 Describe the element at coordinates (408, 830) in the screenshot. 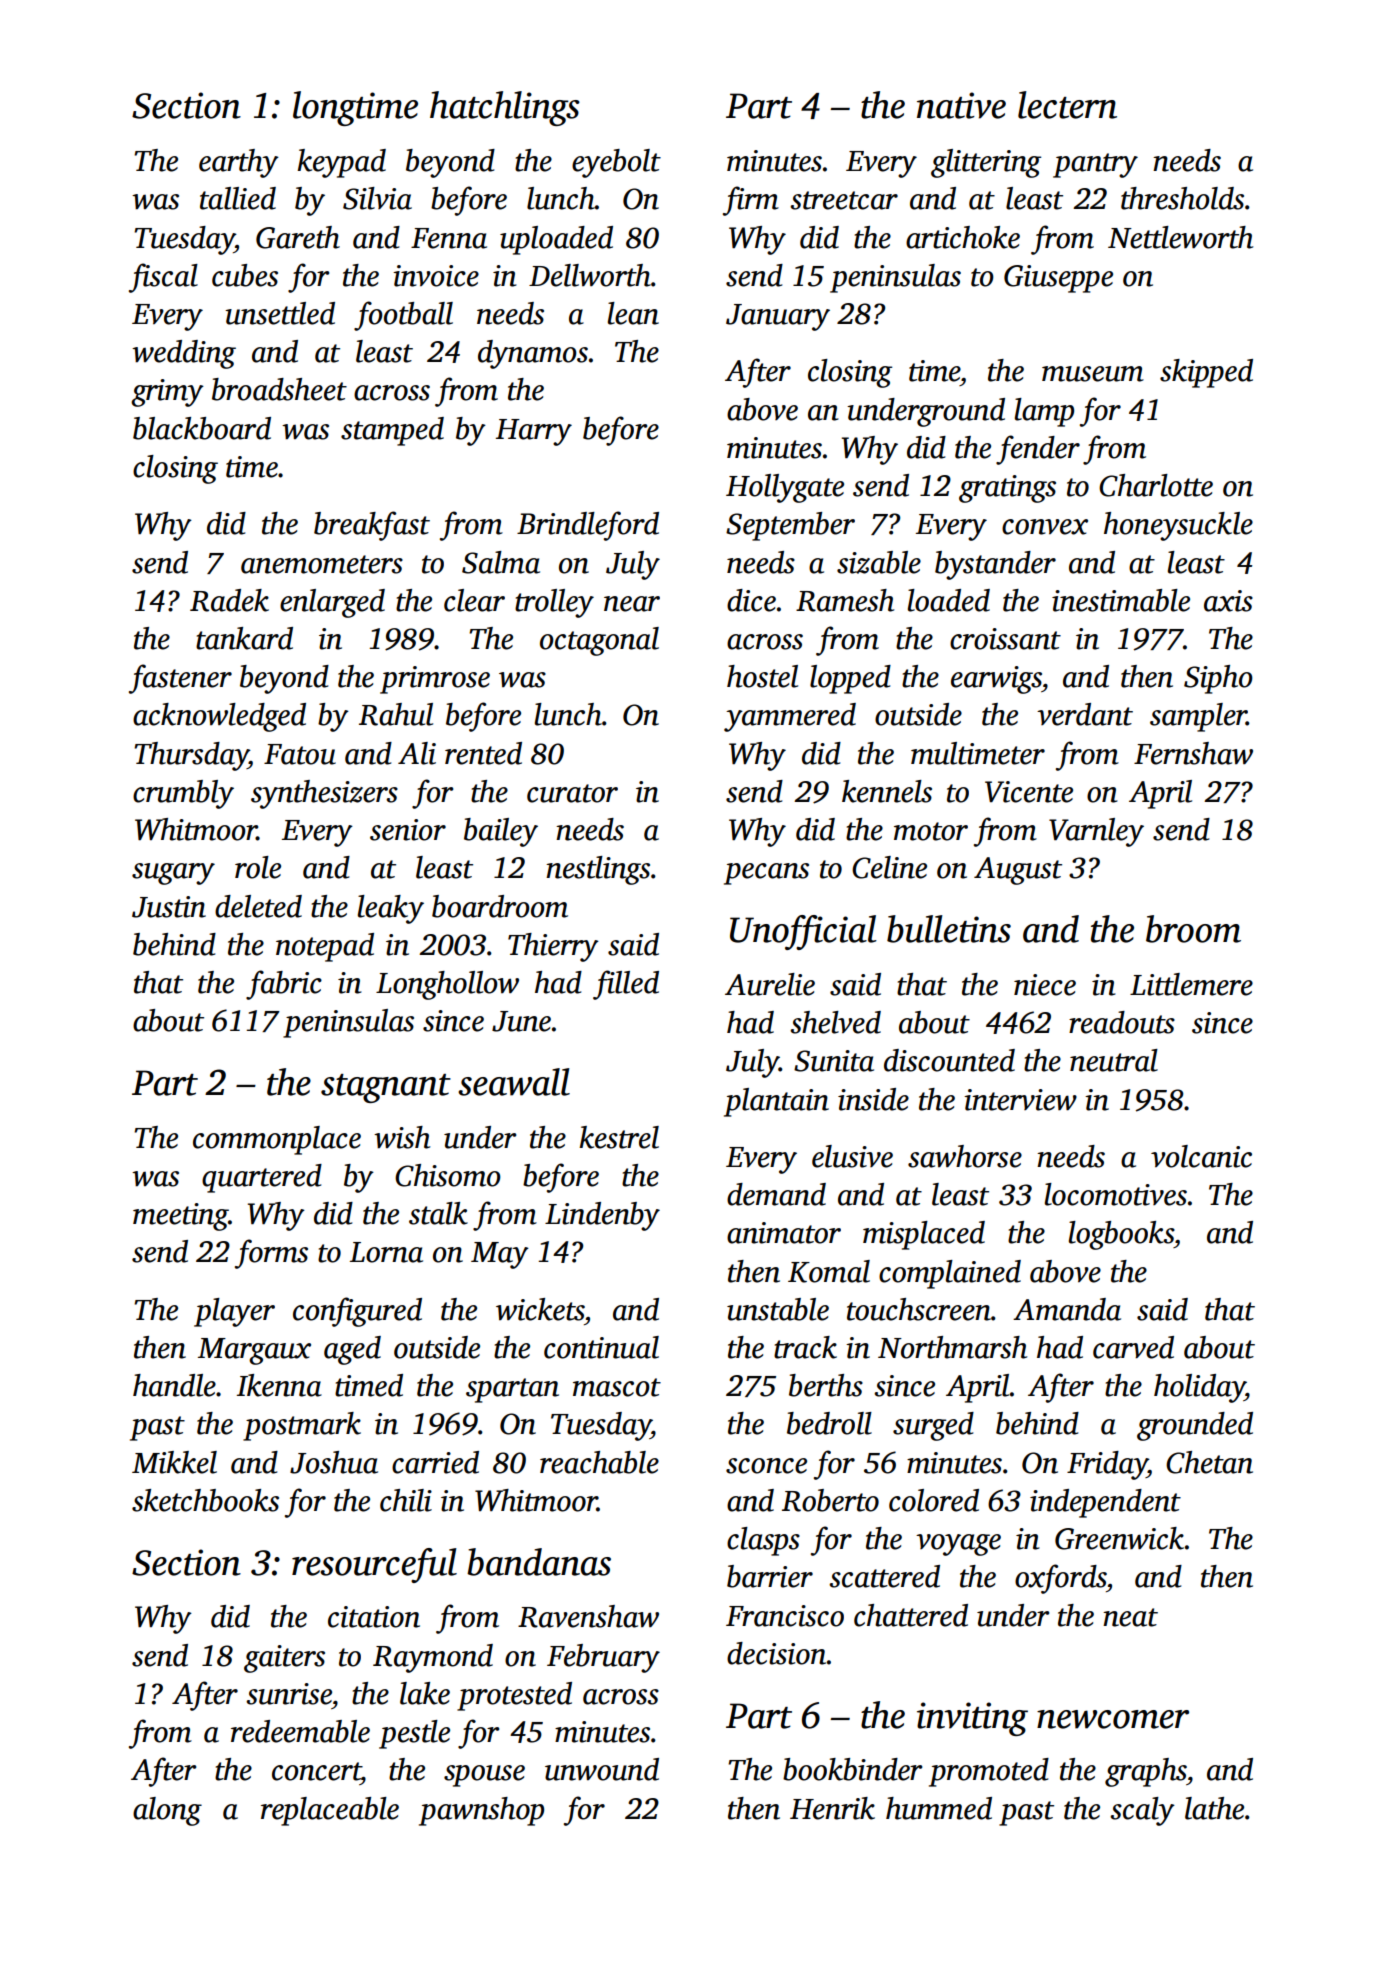

I see `senior` at that location.
